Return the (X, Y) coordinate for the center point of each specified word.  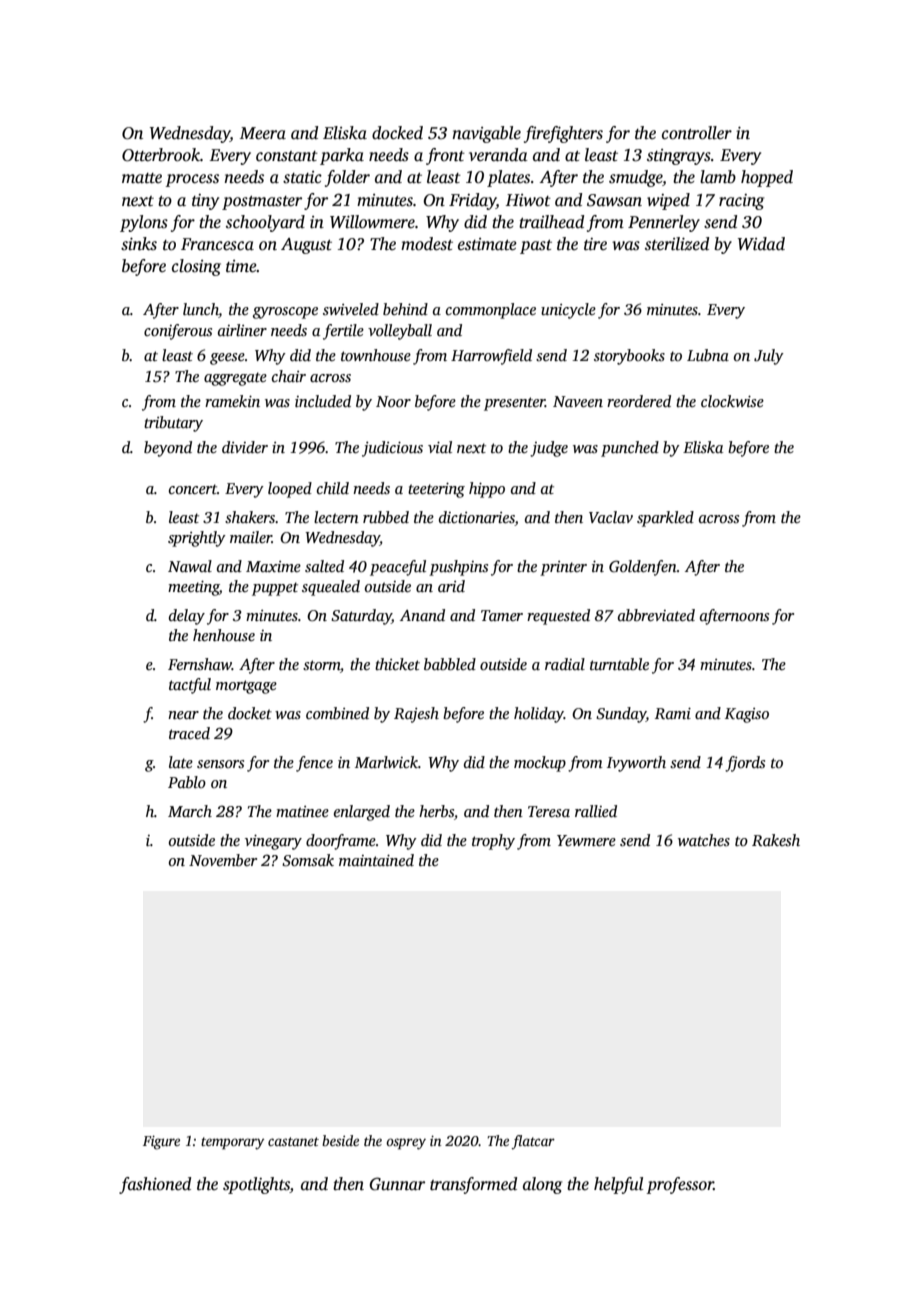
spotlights (256, 1185)
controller (697, 133)
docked (397, 133)
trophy (493, 842)
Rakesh (776, 840)
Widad (761, 244)
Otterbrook (161, 155)
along (542, 1185)
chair (289, 376)
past (536, 247)
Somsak (308, 860)
